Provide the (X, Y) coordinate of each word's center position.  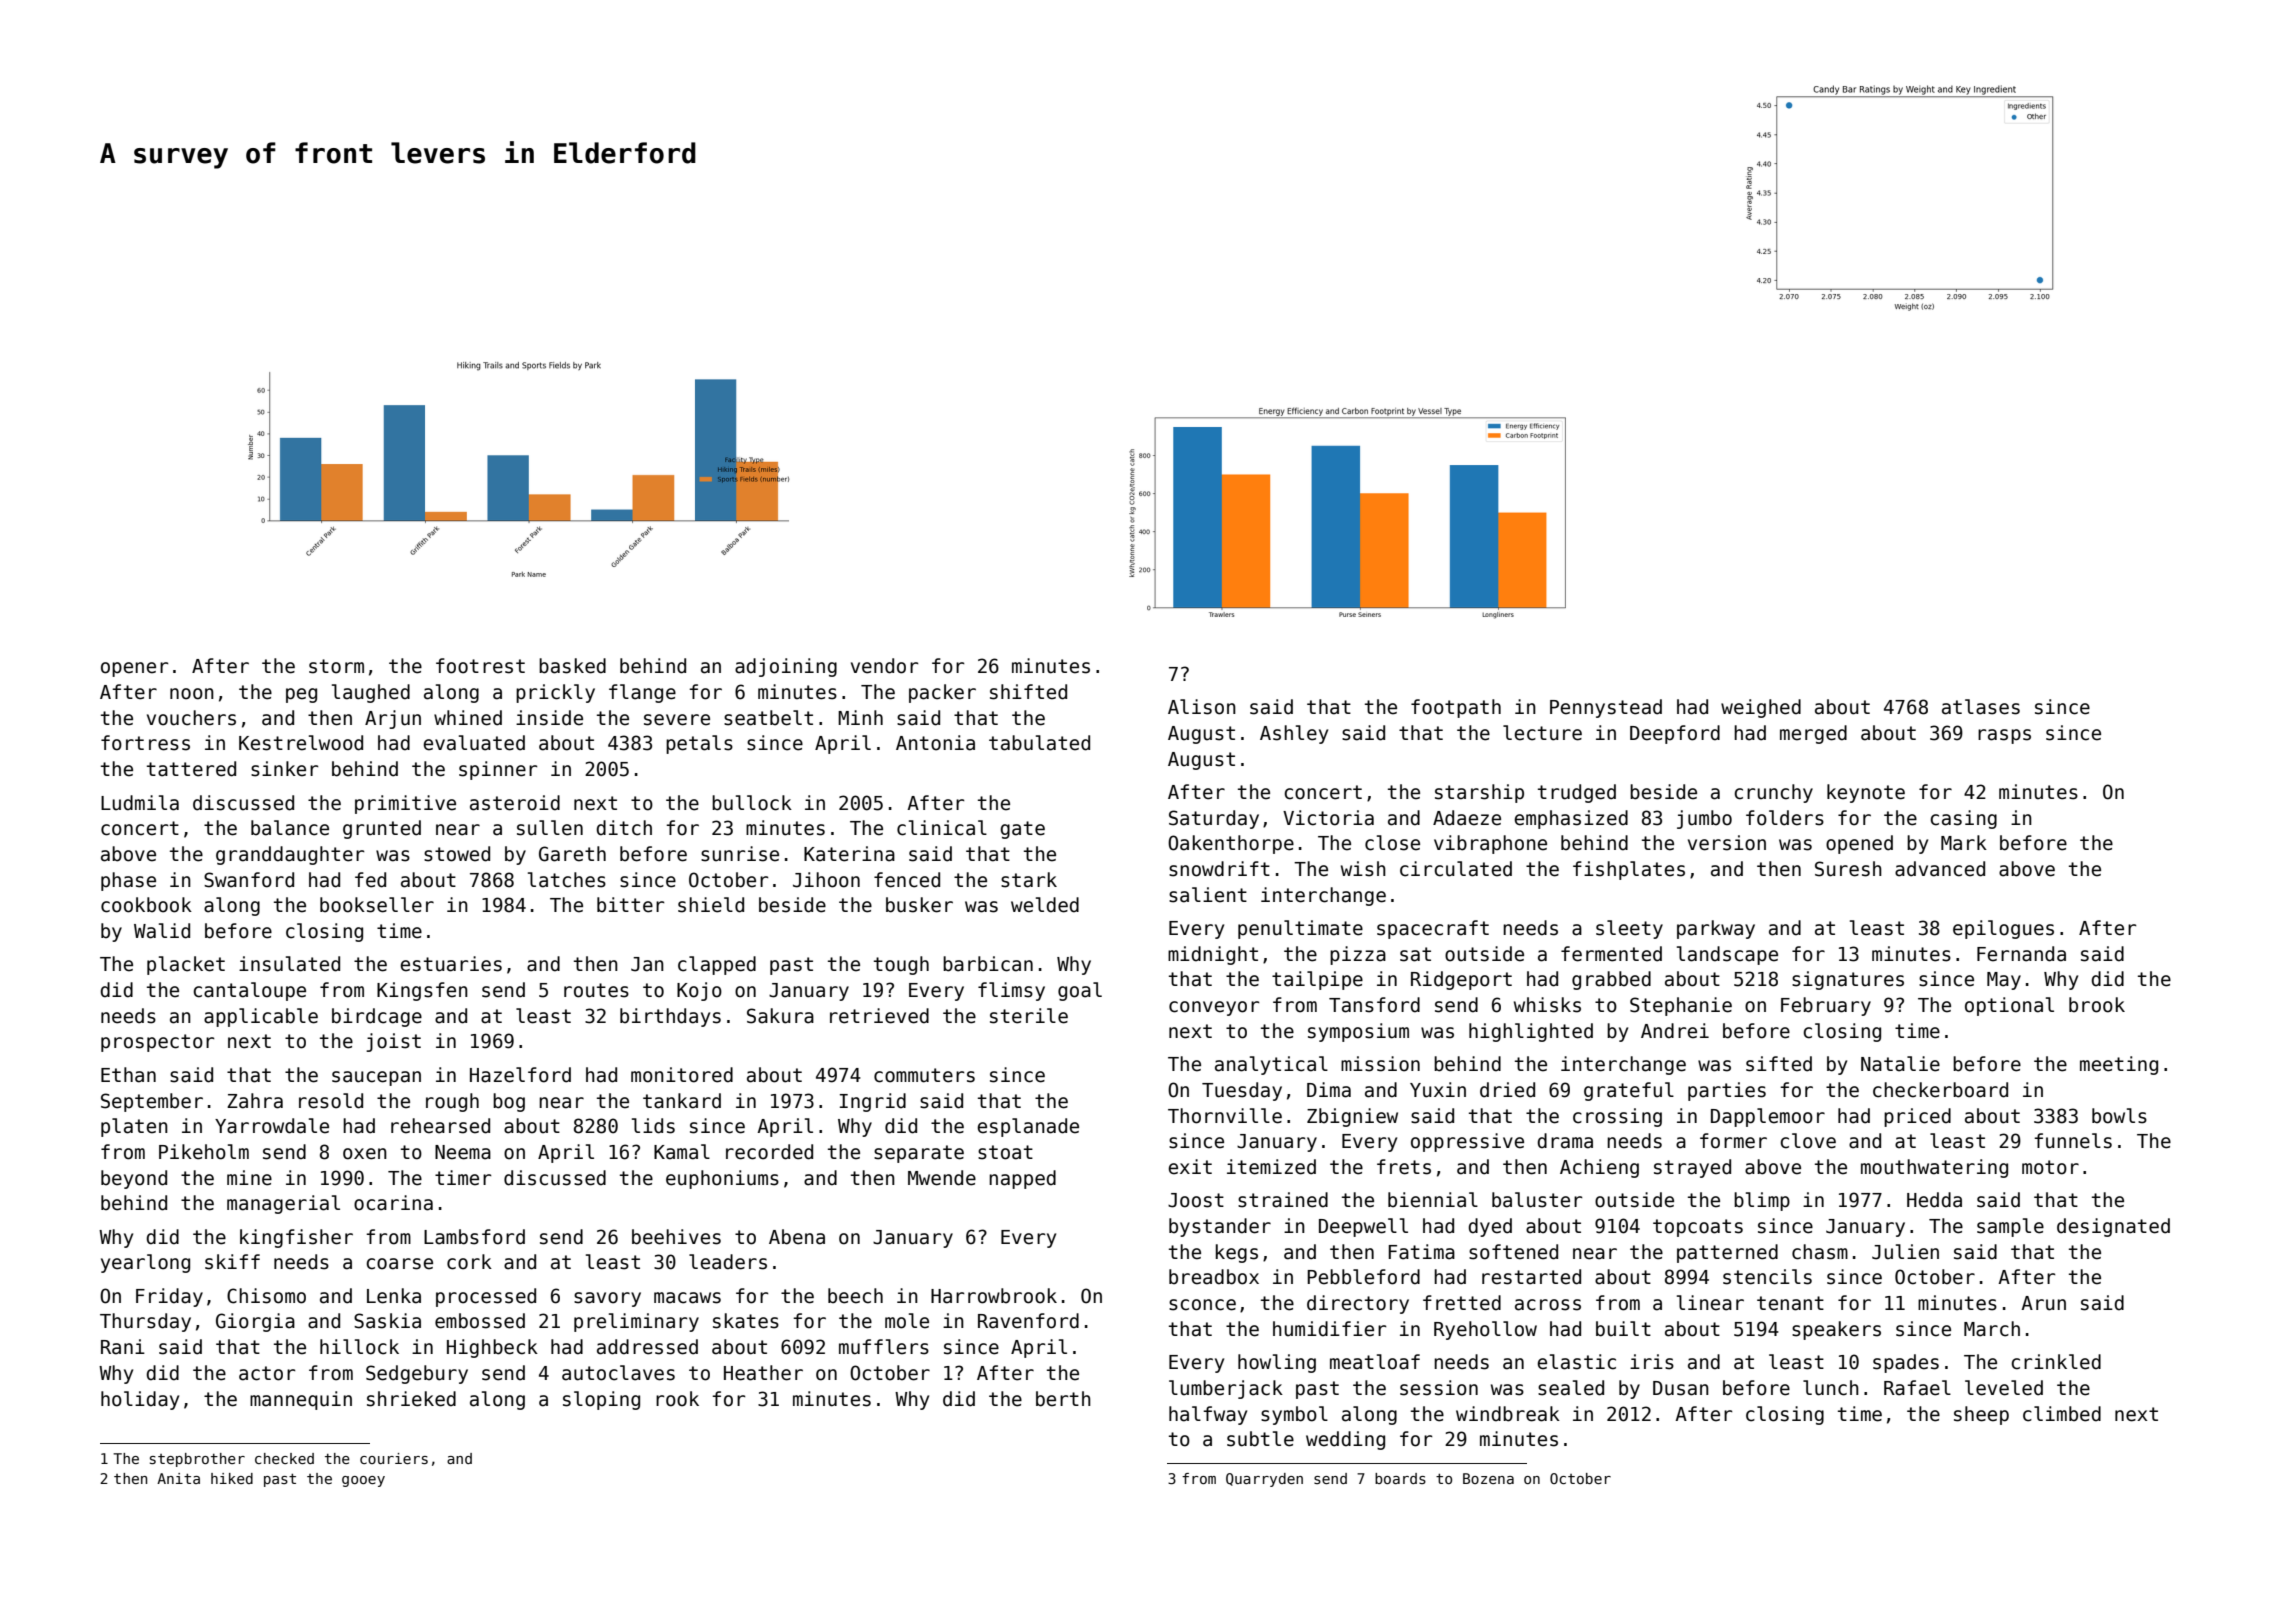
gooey (363, 1481)
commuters (924, 1075)
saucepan (376, 1078)
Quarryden (1264, 1480)
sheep (1981, 1415)
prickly (555, 693)
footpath (1456, 708)
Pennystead (1606, 708)
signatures (1848, 980)
